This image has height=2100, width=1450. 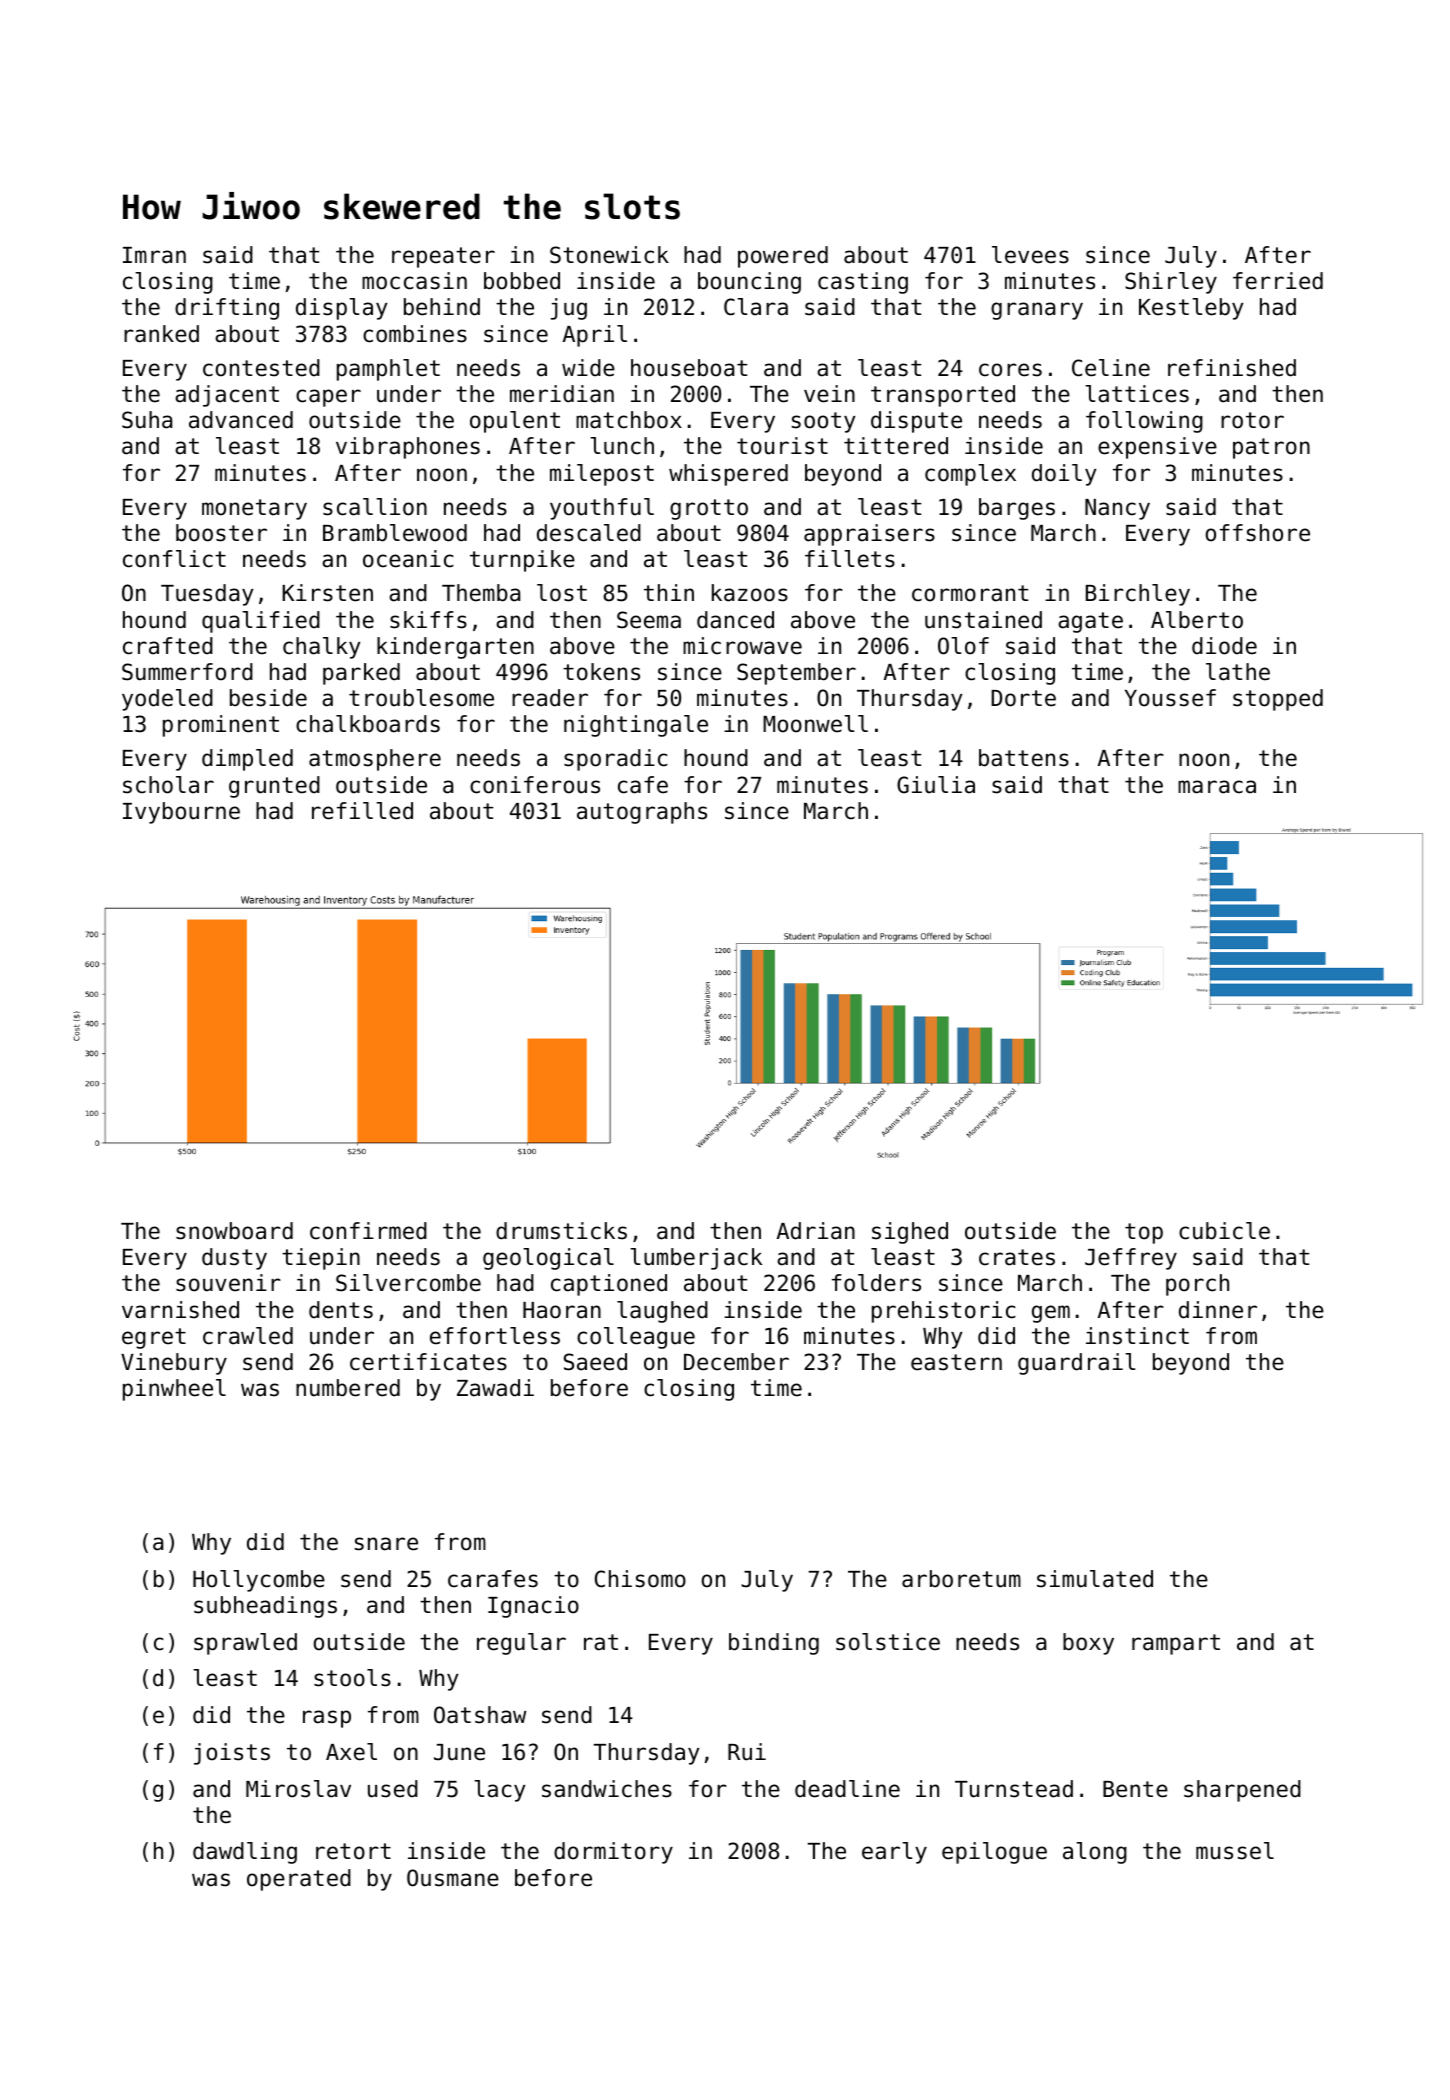 What do you see at coordinates (368, 1231) in the image?
I see `confirmed` at bounding box center [368, 1231].
